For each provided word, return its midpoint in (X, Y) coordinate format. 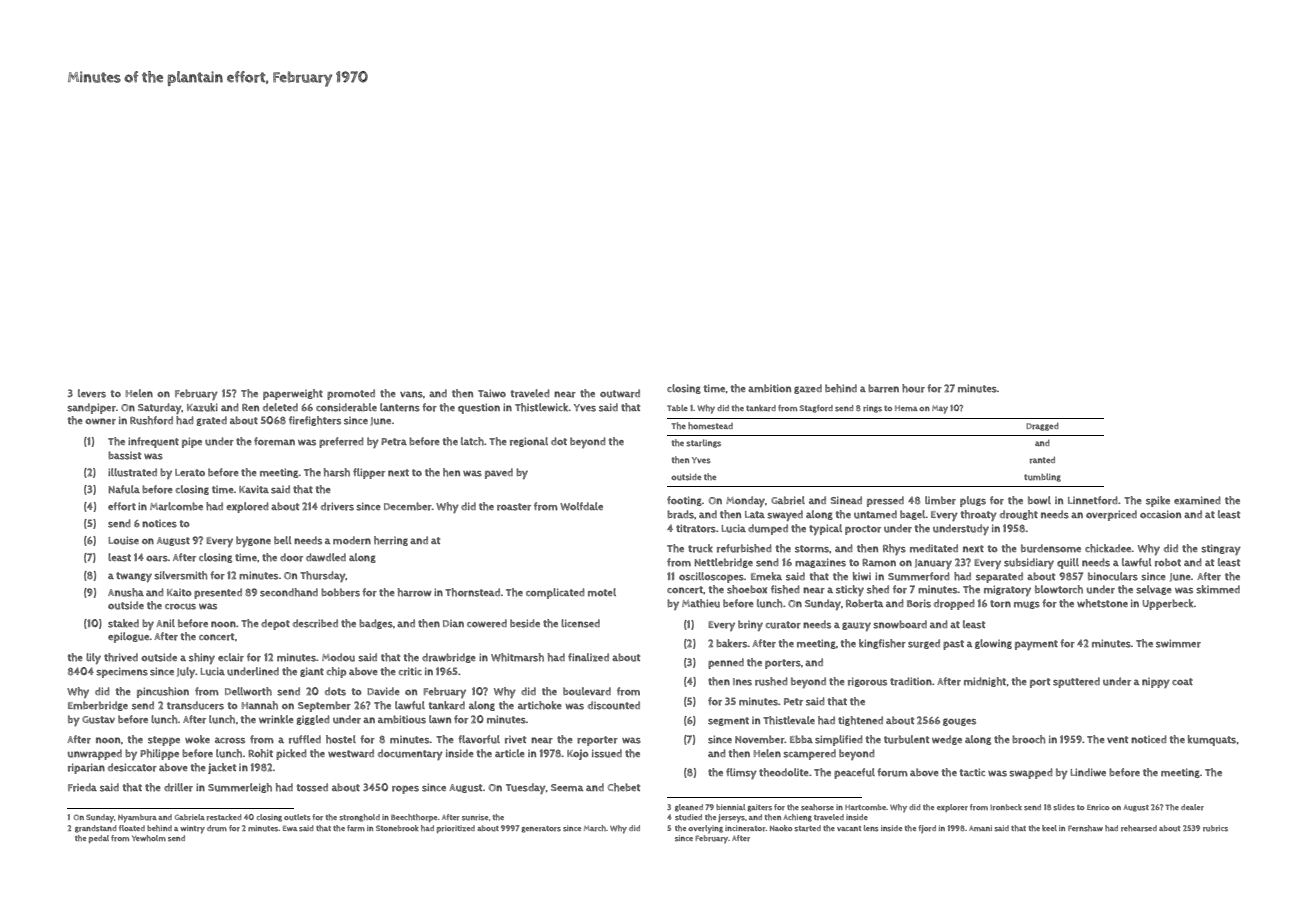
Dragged (1042, 427)
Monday (745, 501)
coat (1182, 682)
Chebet (624, 787)
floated (132, 828)
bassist (124, 455)
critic (410, 671)
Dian (453, 623)
